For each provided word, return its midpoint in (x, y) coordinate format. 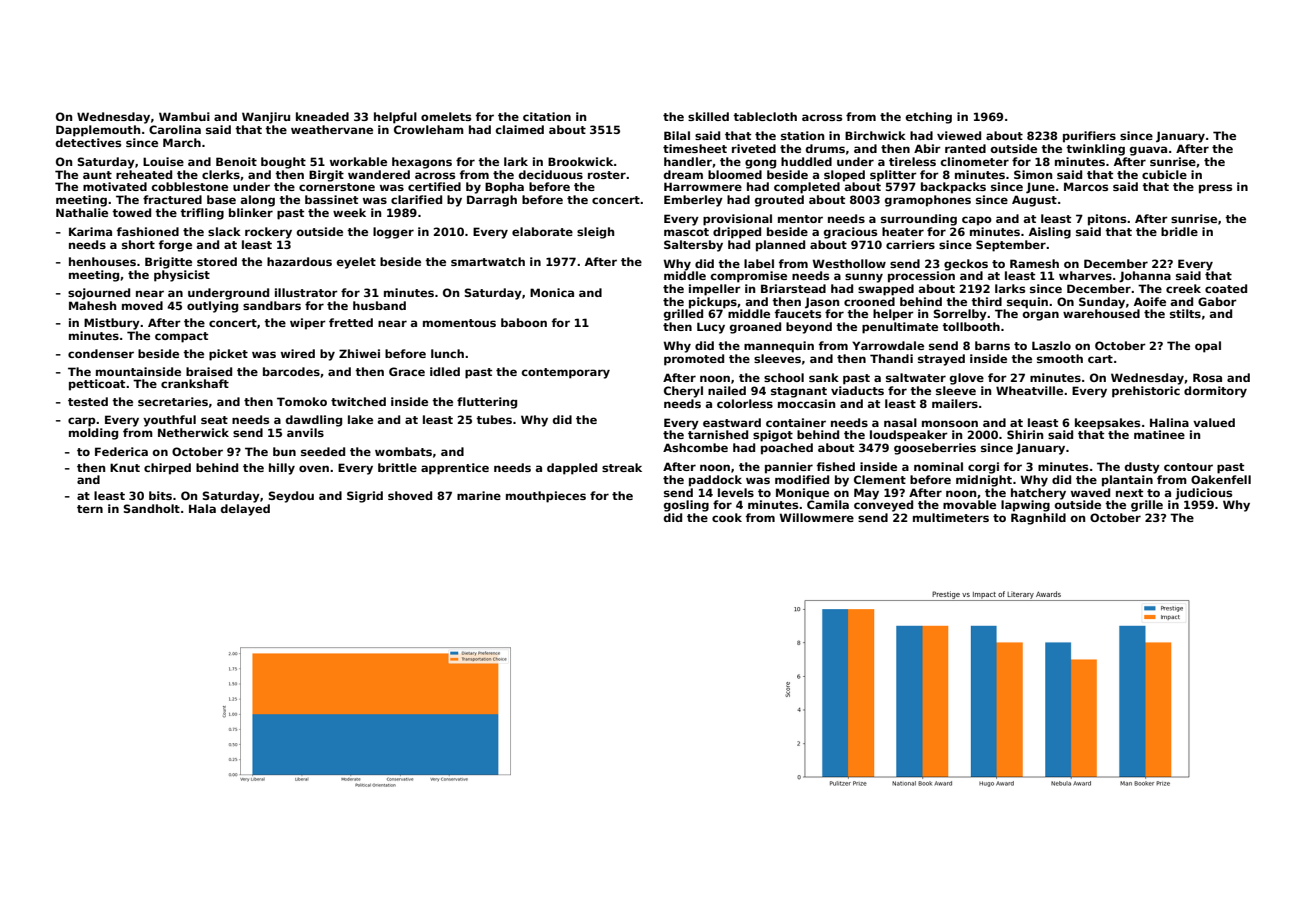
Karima (90, 231)
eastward (732, 422)
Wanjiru (266, 118)
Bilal (677, 135)
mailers (955, 403)
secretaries (173, 401)
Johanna (1145, 277)
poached (787, 449)
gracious (850, 233)
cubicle (1164, 174)
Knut (125, 467)
